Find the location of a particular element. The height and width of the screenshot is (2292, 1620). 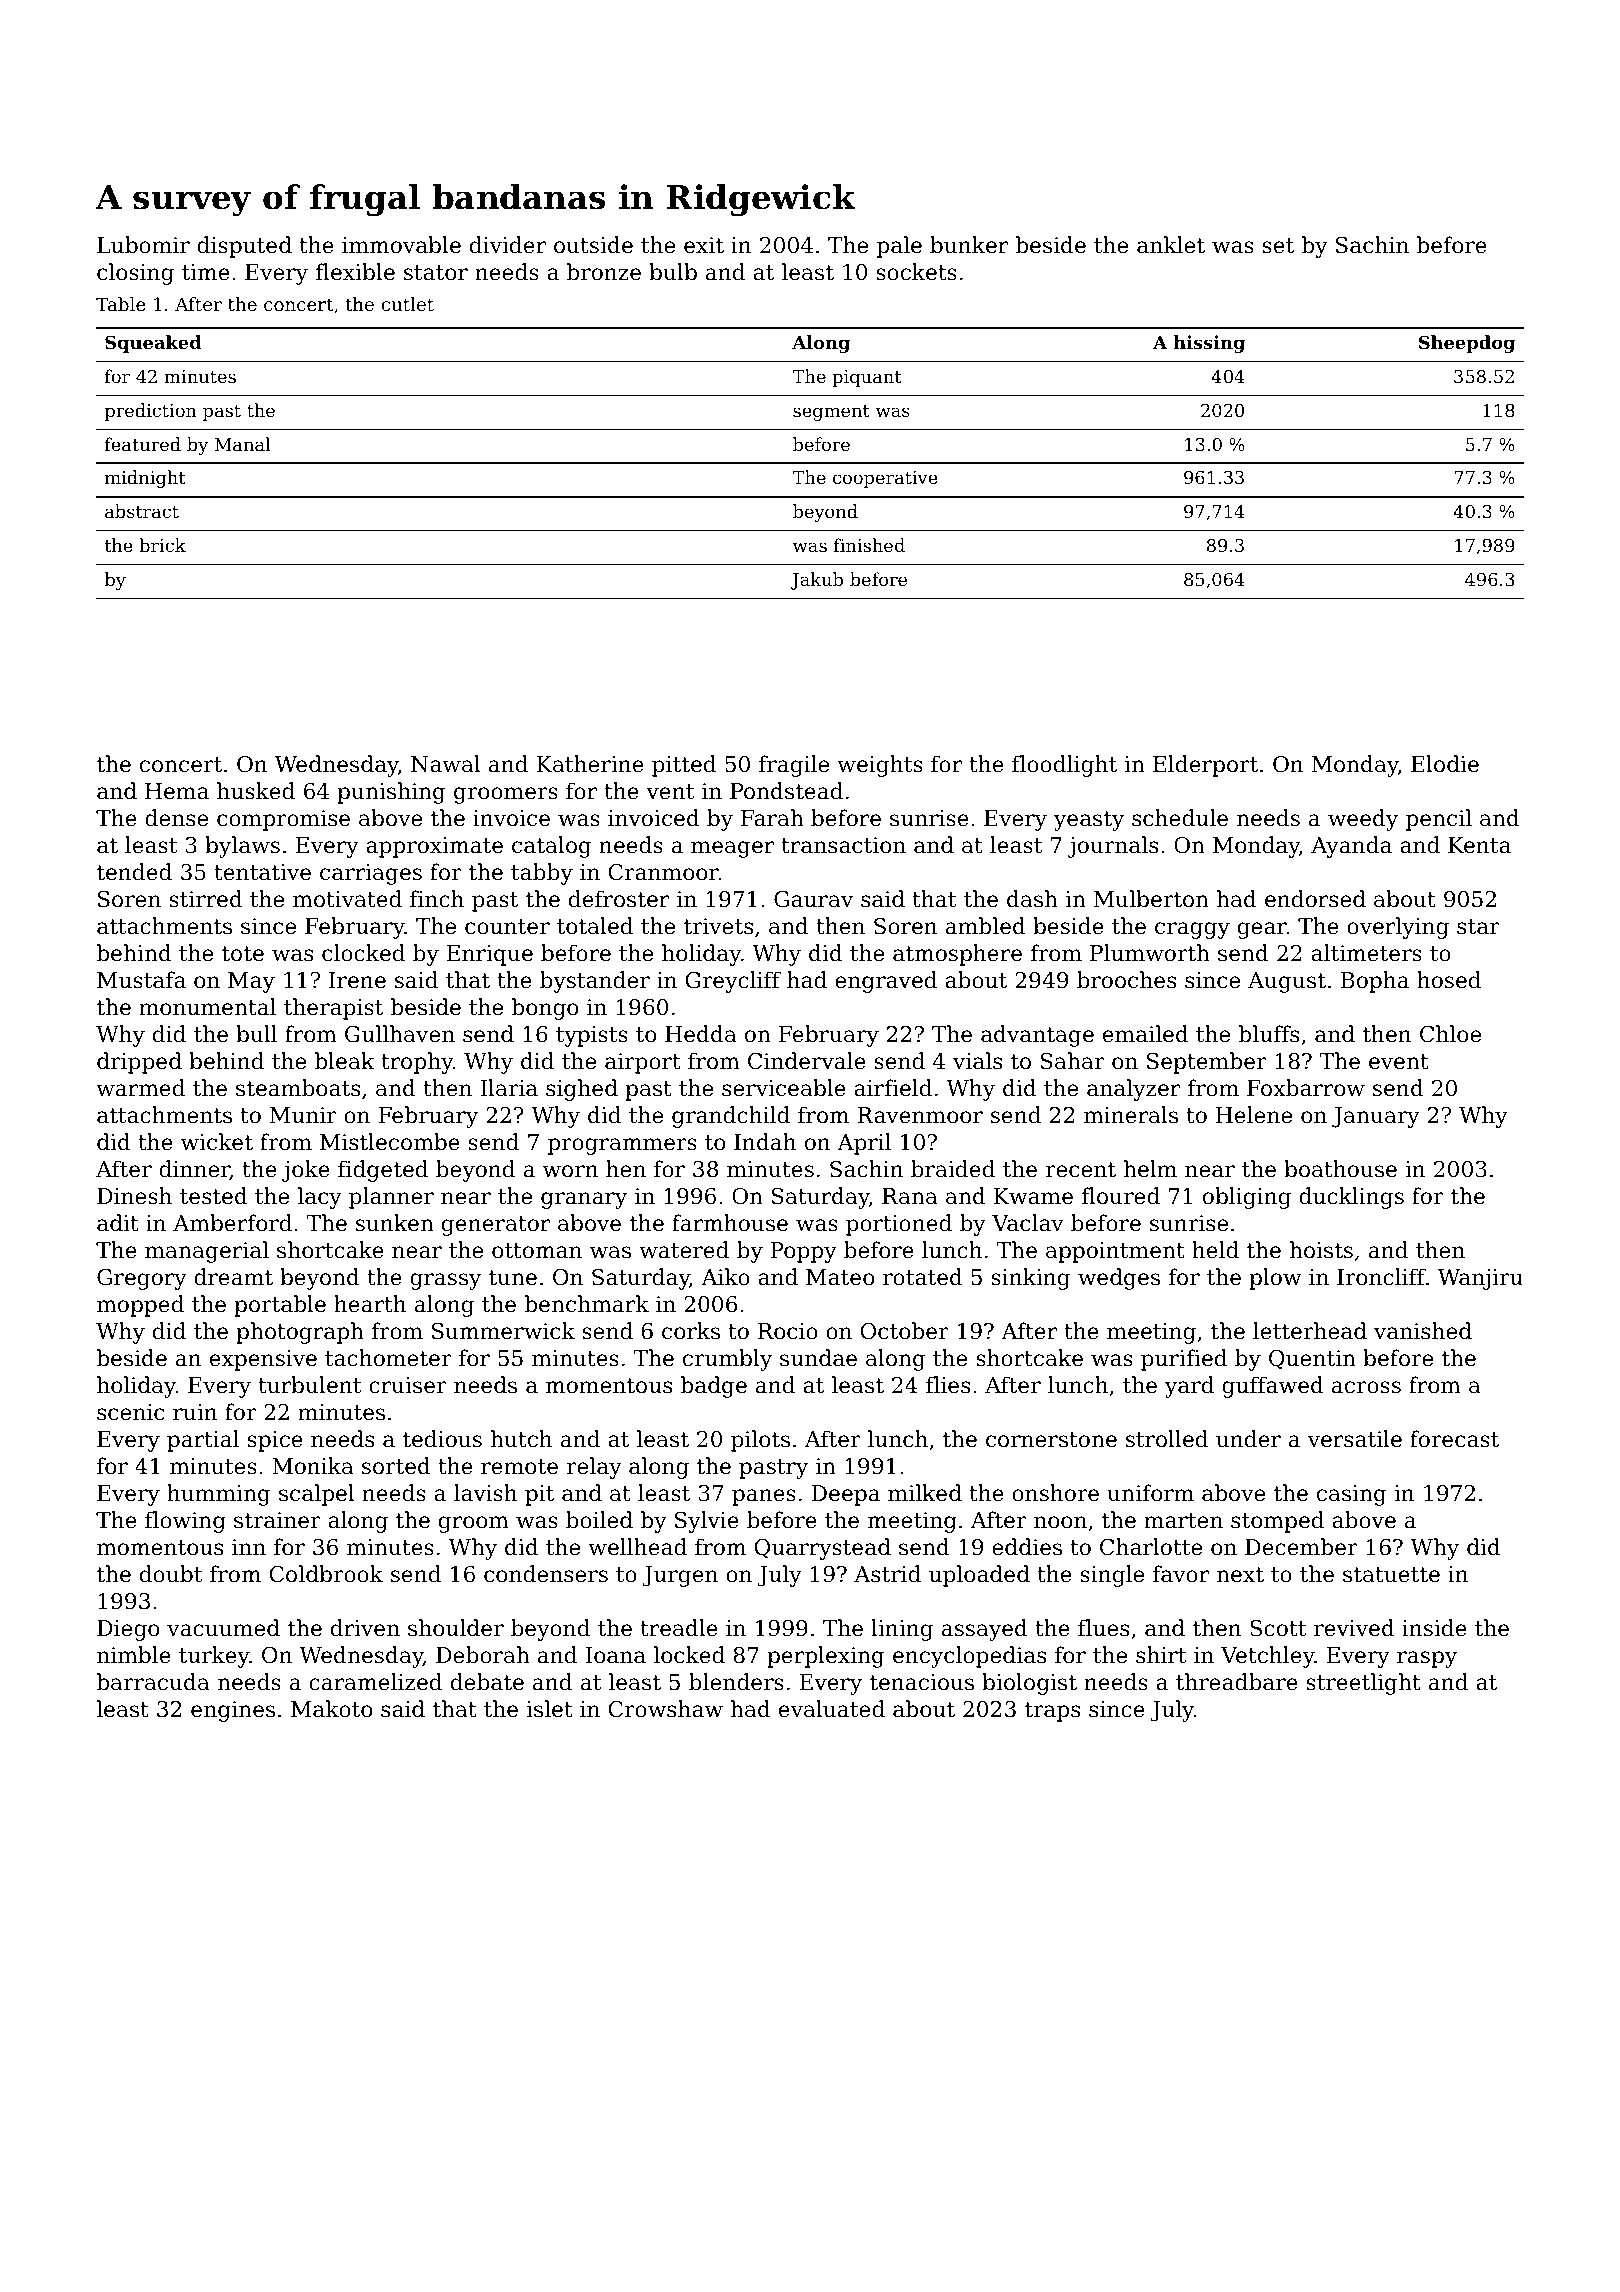

pilots is located at coordinates (760, 1441).
